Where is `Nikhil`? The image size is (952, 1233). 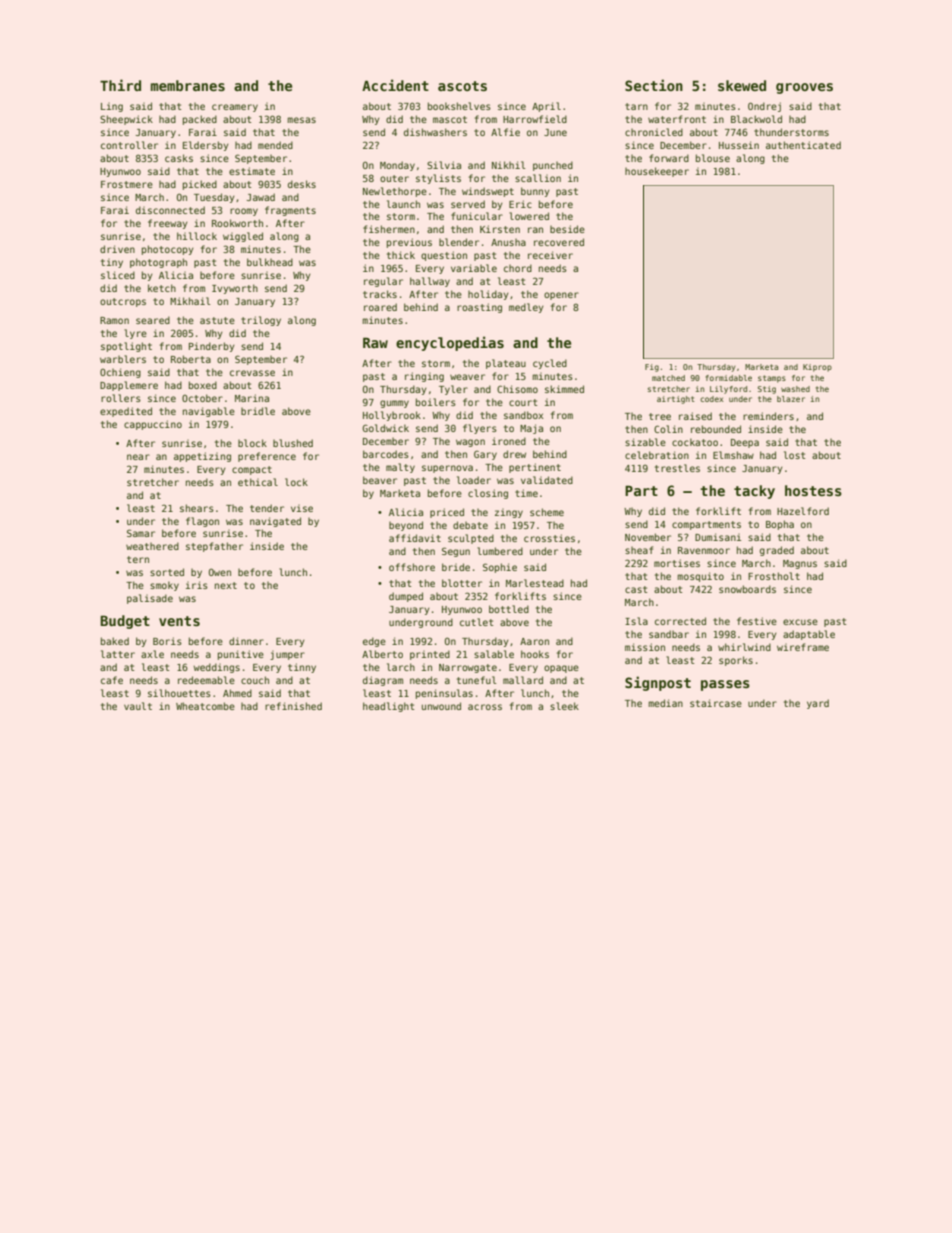
Nikhil is located at coordinates (508, 165).
